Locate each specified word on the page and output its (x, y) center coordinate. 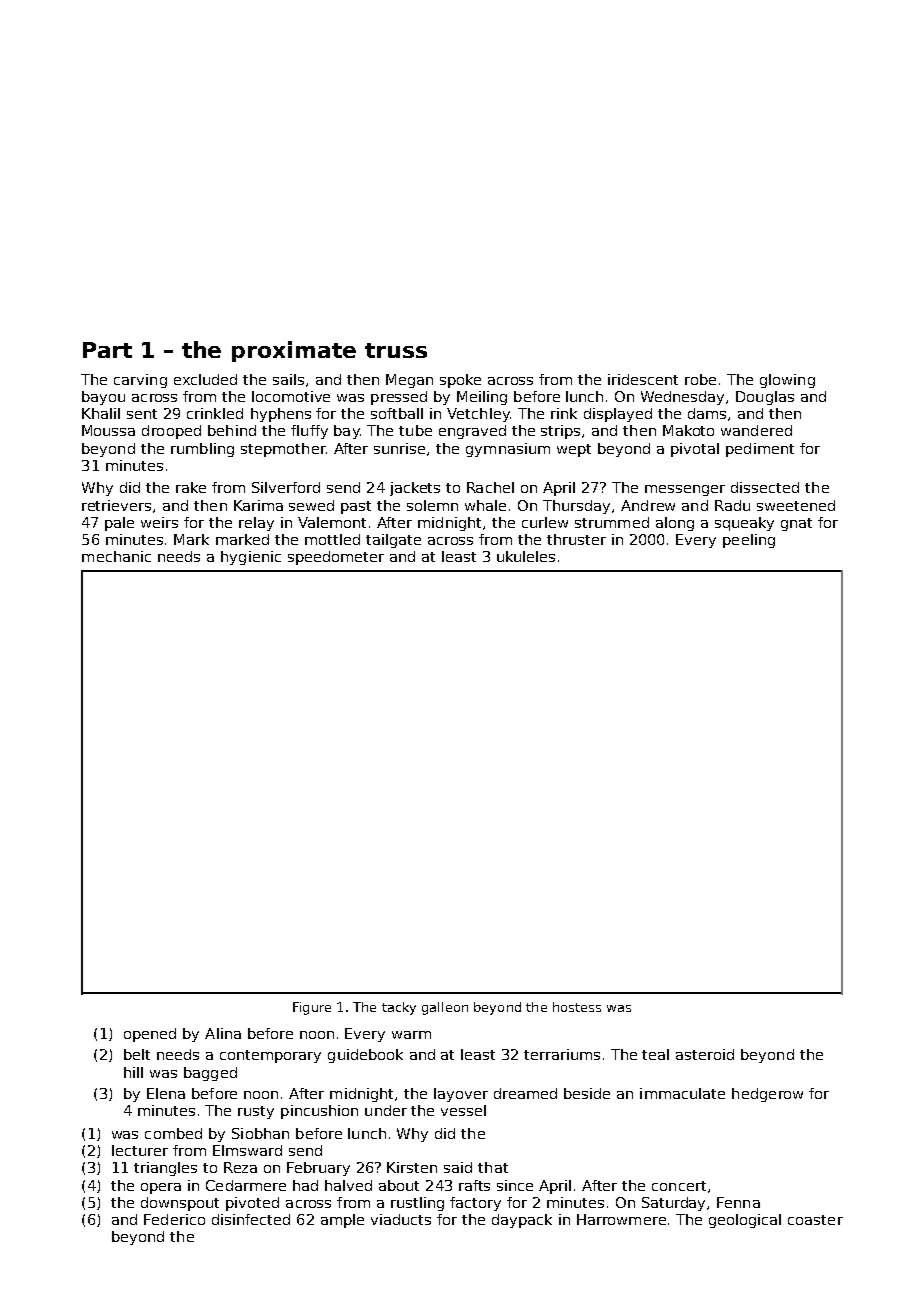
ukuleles (526, 556)
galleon (445, 1008)
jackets (415, 489)
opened (150, 1035)
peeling (749, 541)
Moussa (108, 430)
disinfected (251, 1219)
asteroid (705, 1054)
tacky (399, 1008)
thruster (576, 539)
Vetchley (478, 415)
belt (137, 1054)
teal (655, 1054)
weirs (159, 522)
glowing (787, 381)
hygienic (251, 558)
